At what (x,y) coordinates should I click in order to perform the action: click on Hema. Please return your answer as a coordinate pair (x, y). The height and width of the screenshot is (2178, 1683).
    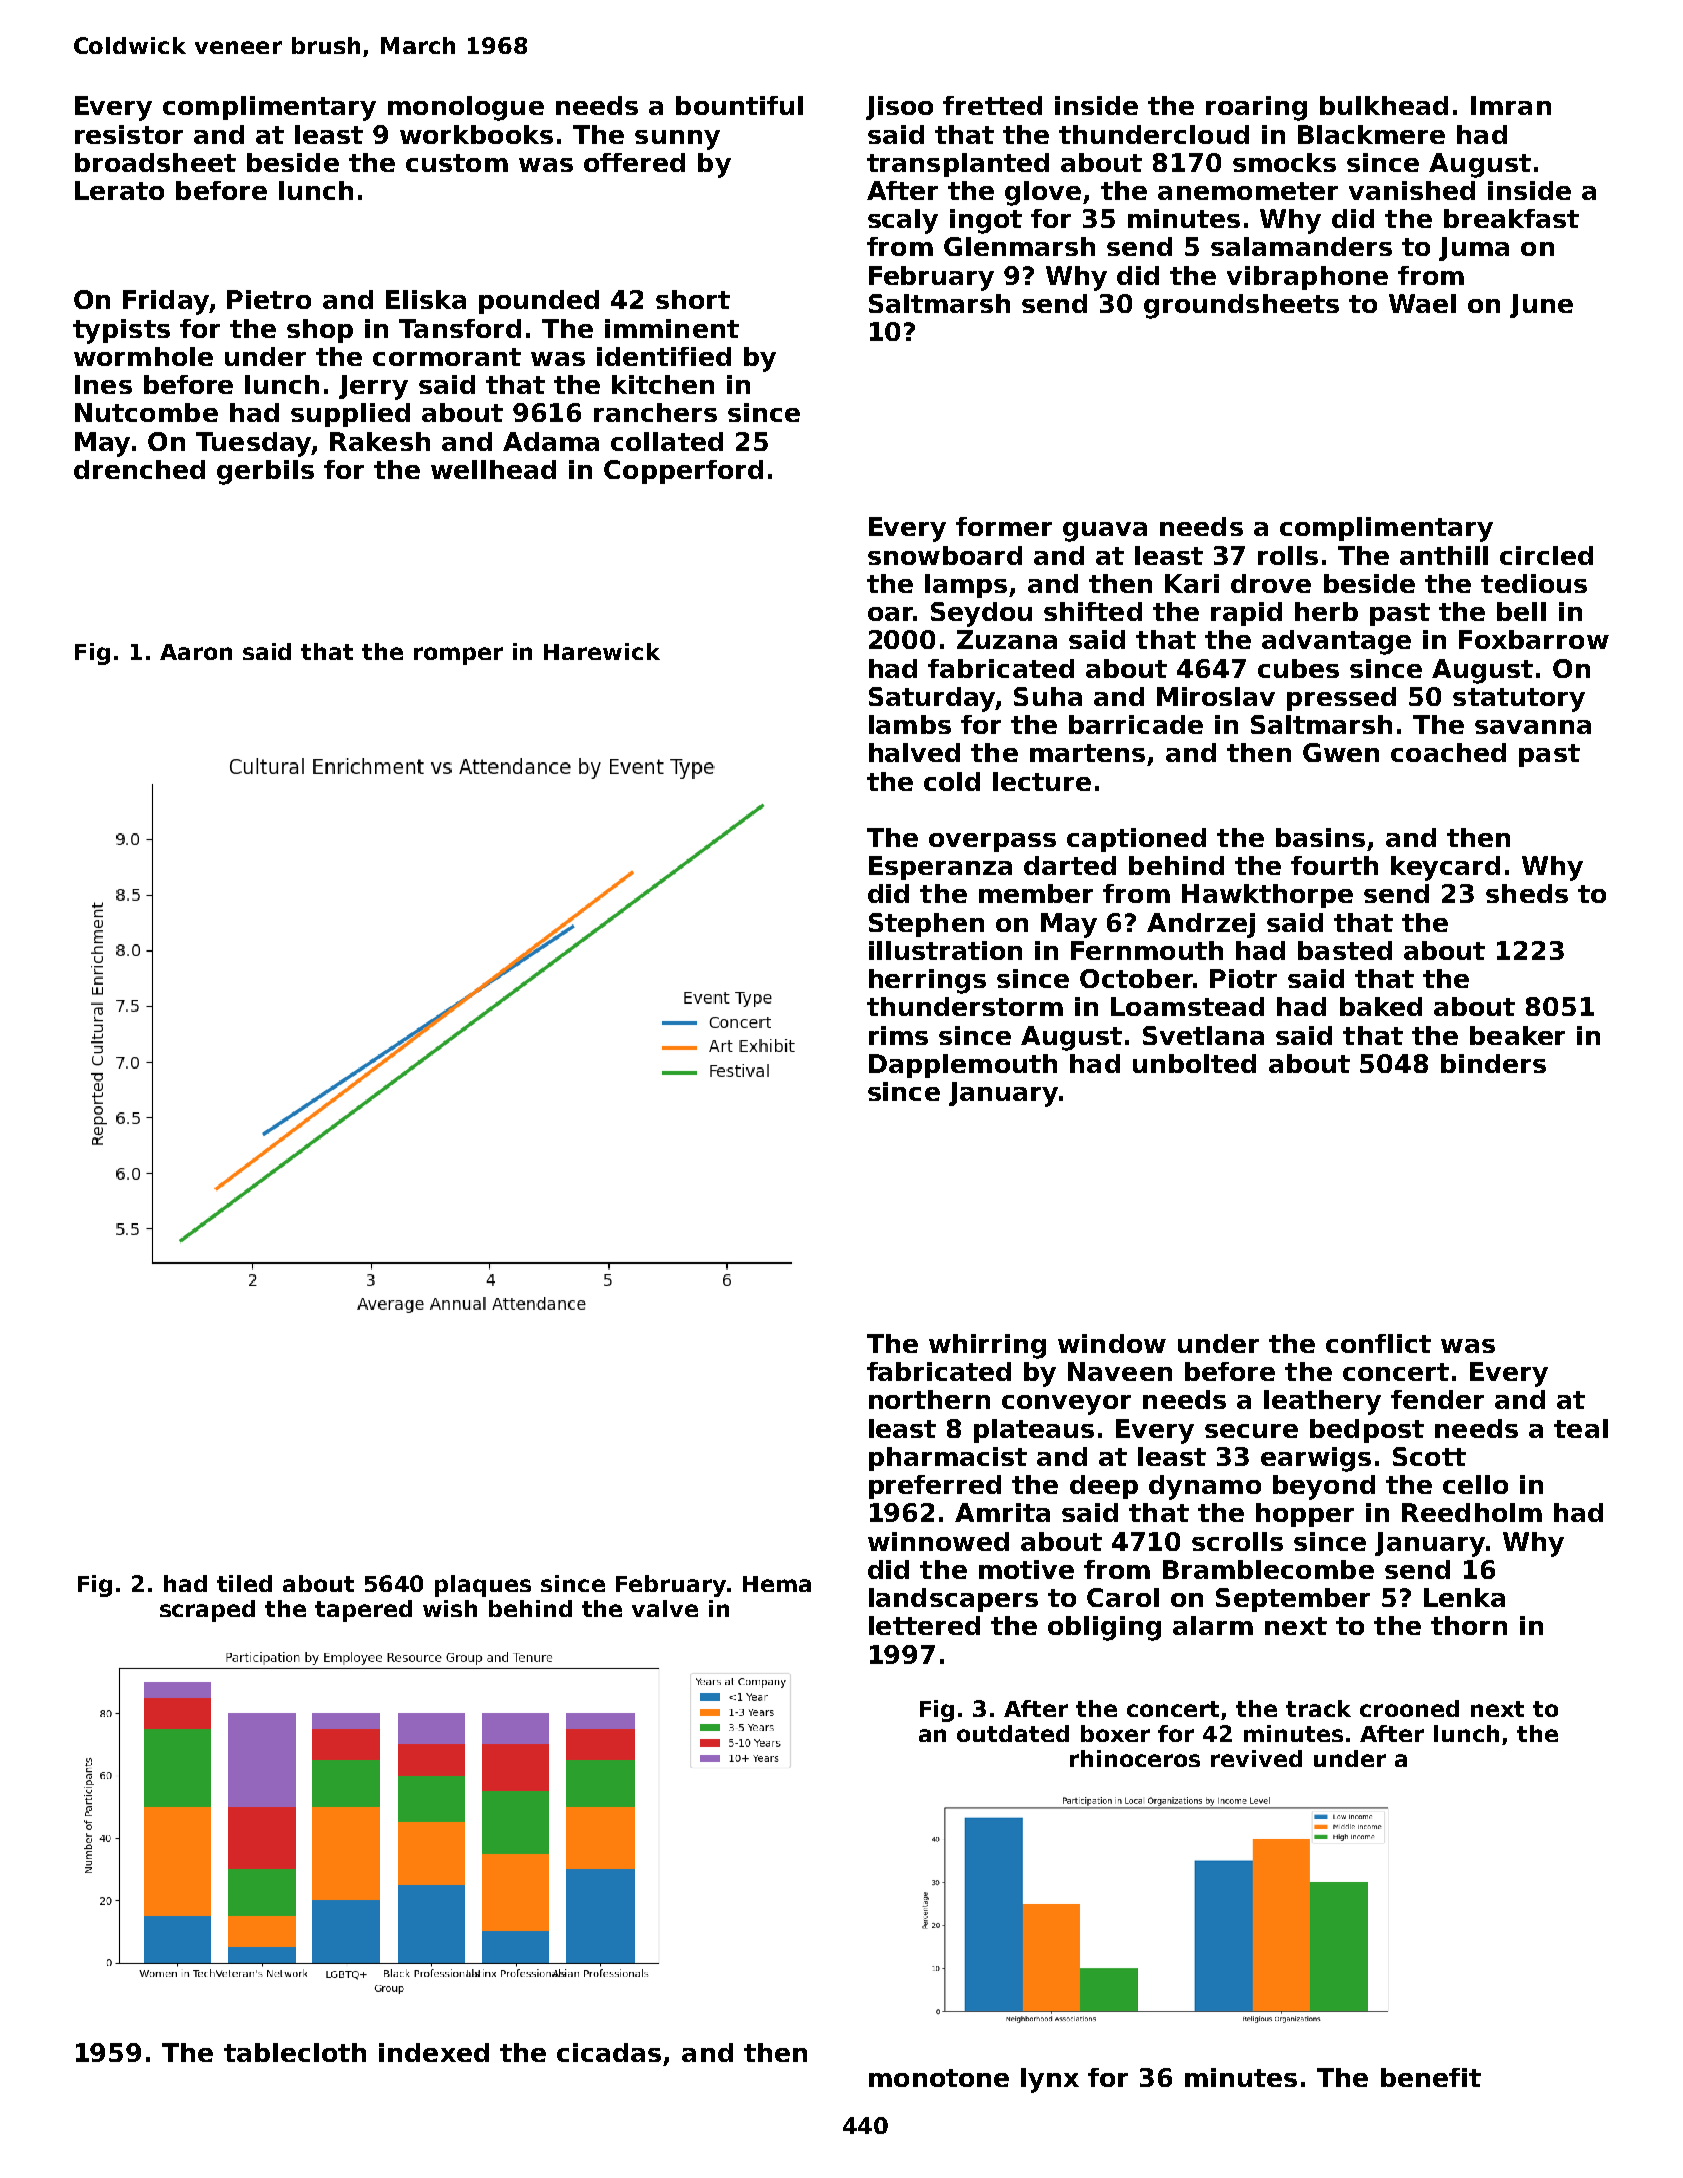
    Looking at the image, I should click on (777, 1584).
